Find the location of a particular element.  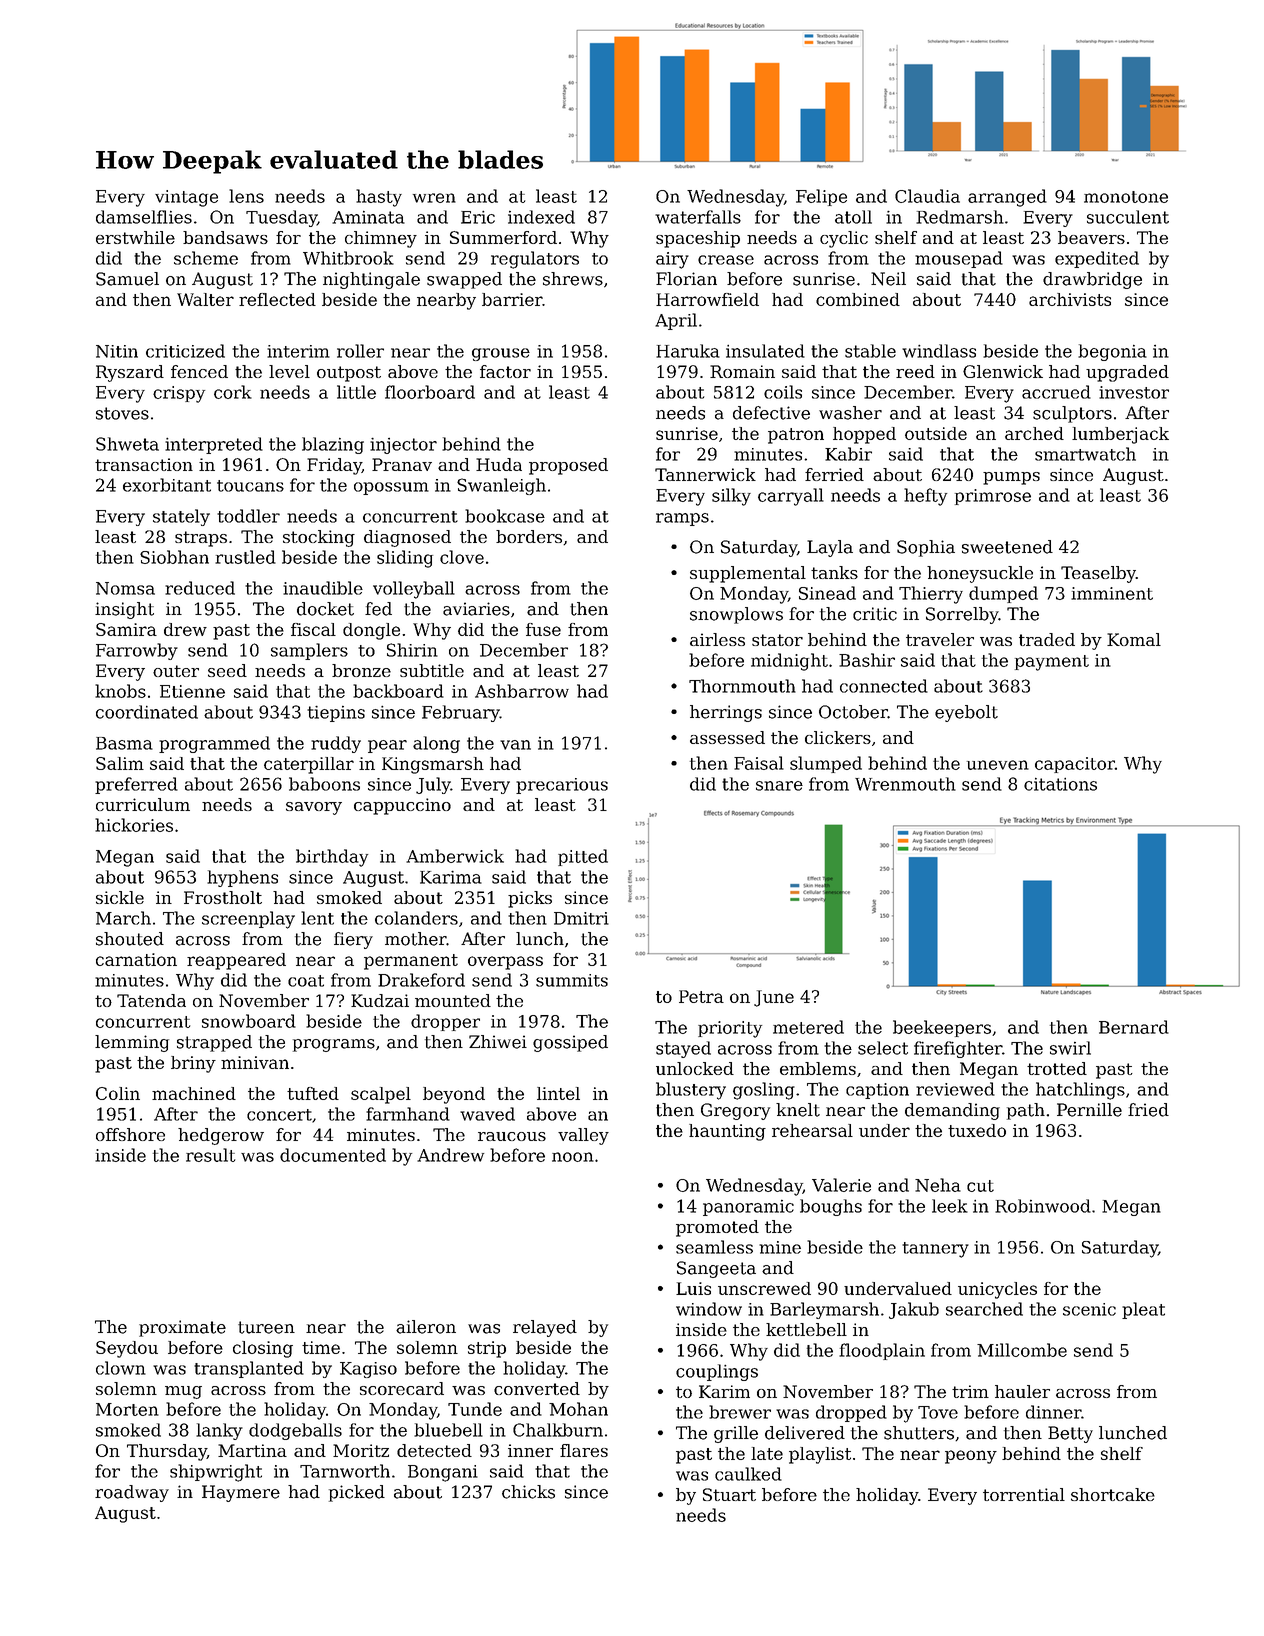

picked is located at coordinates (357, 1493).
